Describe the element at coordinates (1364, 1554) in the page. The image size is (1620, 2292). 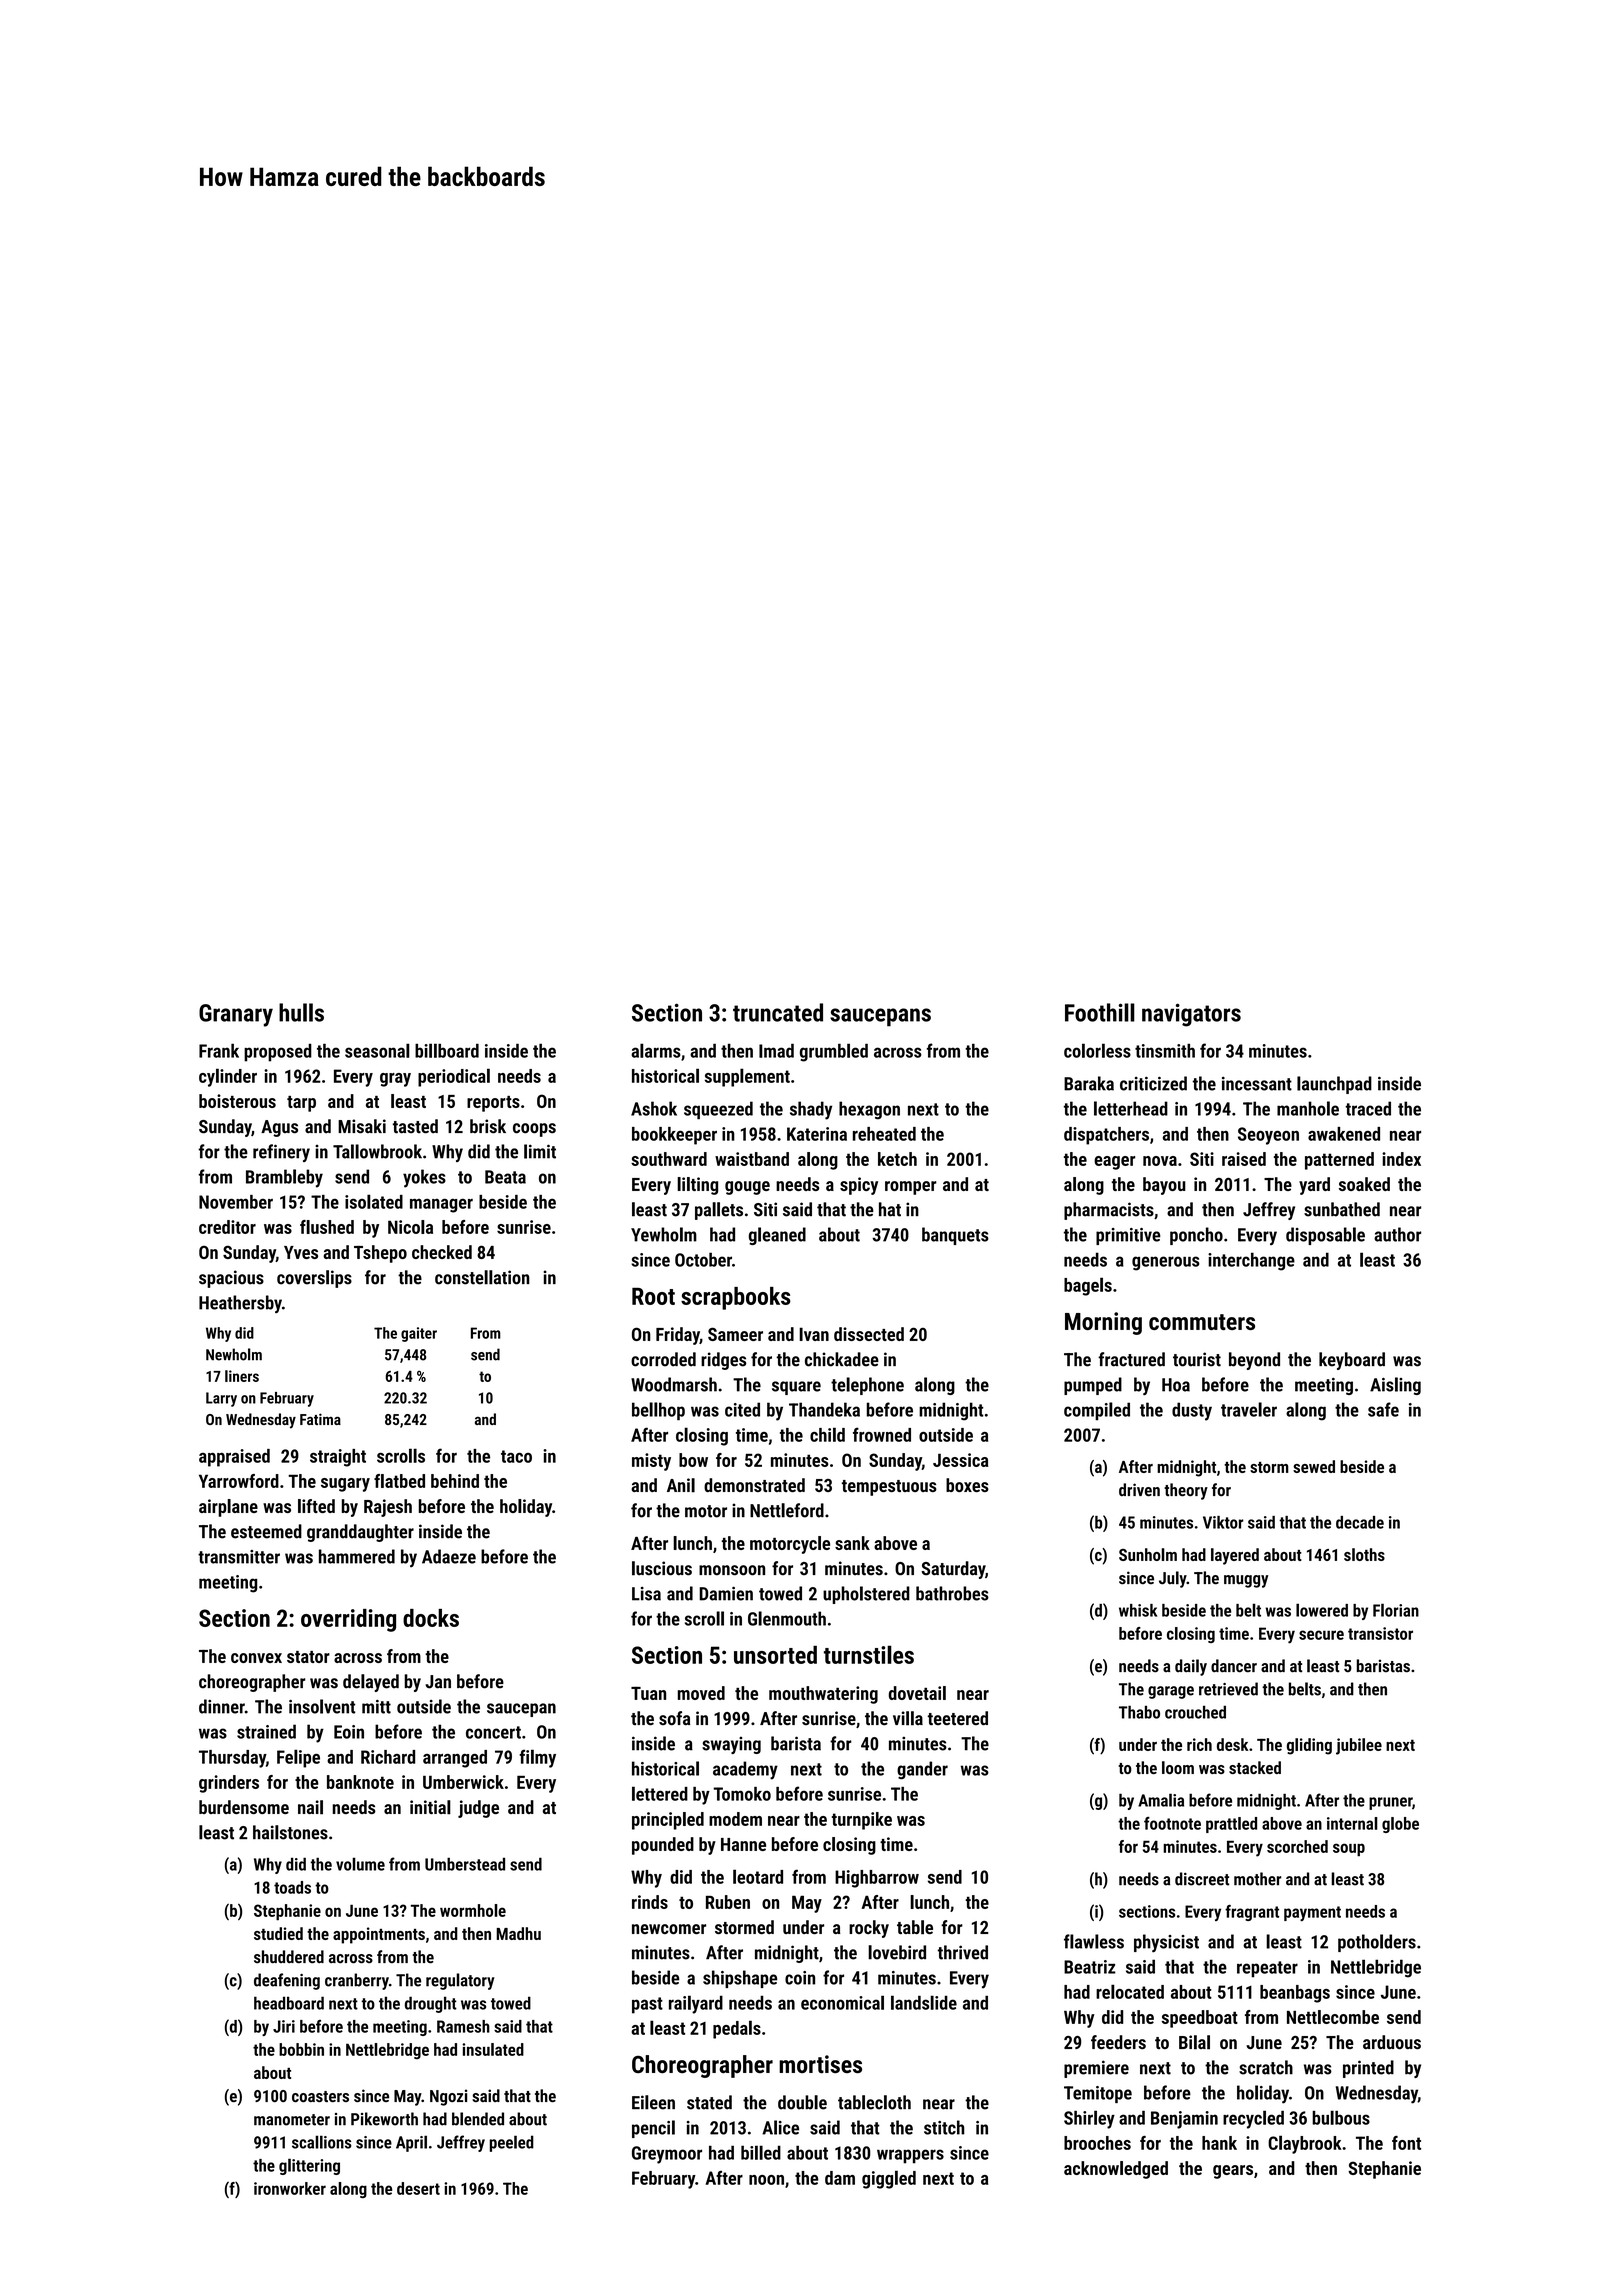
I see `sloths` at that location.
